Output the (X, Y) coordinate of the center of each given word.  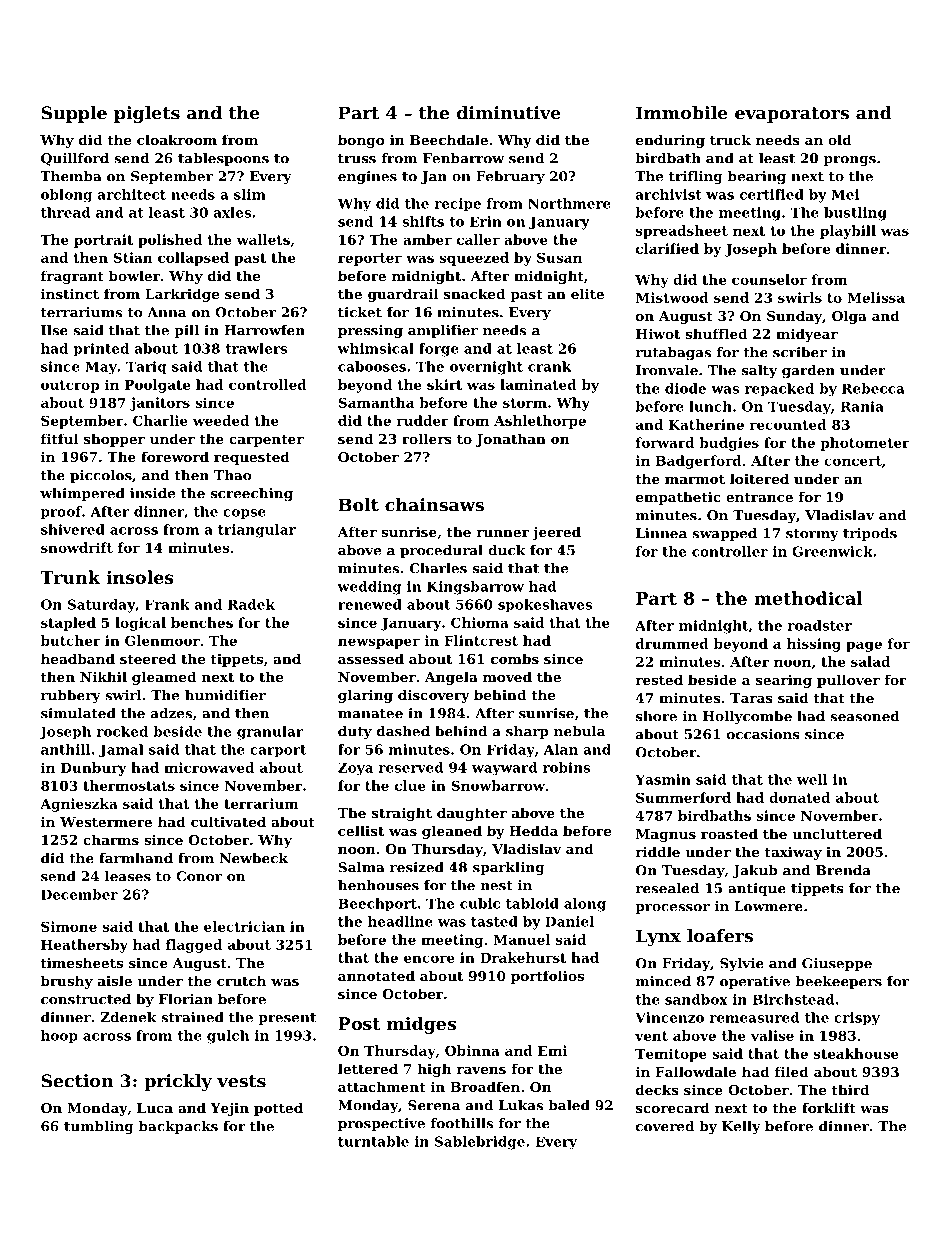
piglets (147, 114)
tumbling (99, 1128)
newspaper (379, 643)
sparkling (509, 869)
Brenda (843, 870)
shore (656, 716)
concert (853, 461)
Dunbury (93, 769)
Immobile (682, 113)
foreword (175, 456)
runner (502, 533)
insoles (140, 577)
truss (357, 159)
